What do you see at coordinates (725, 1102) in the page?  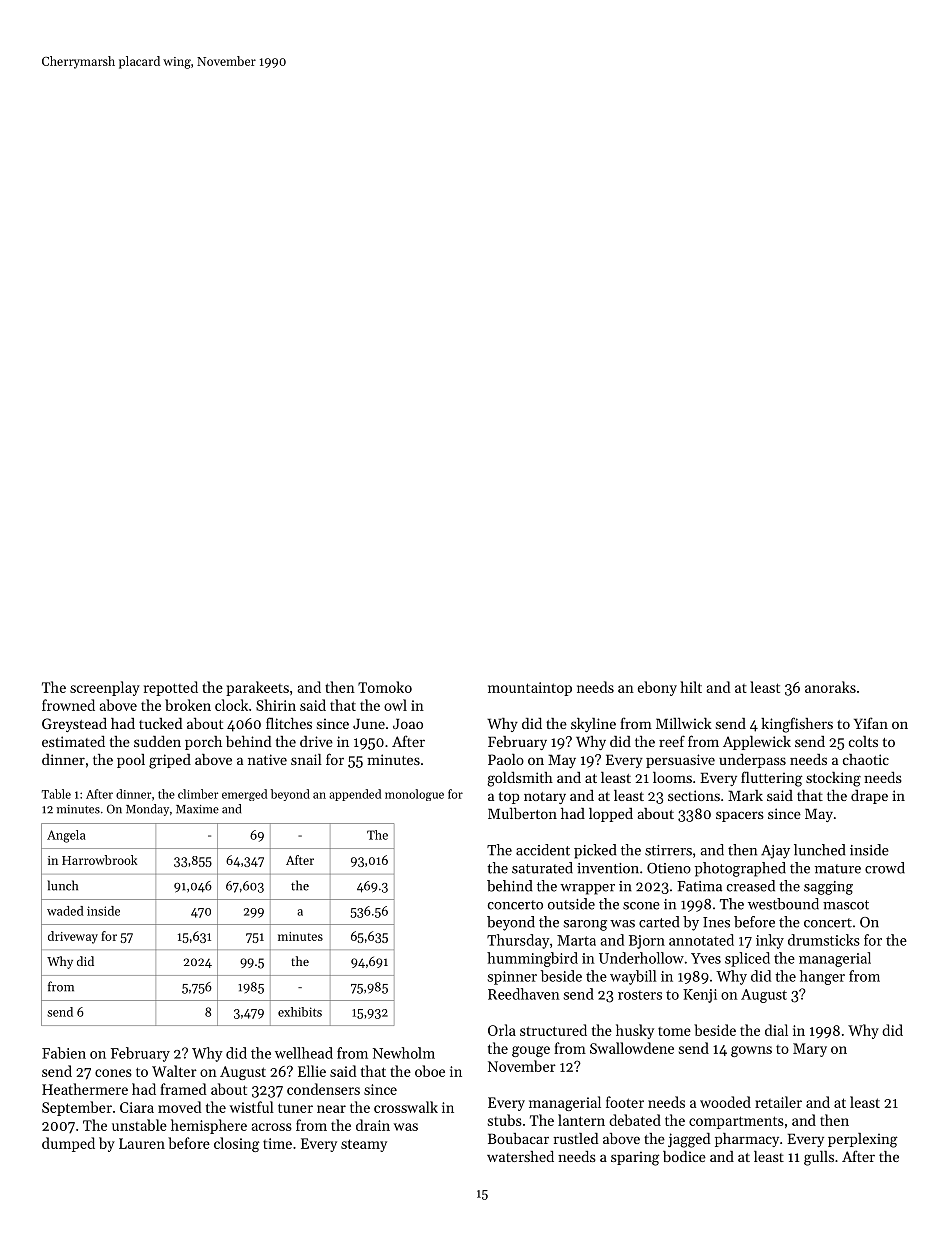 I see `wooded` at bounding box center [725, 1102].
